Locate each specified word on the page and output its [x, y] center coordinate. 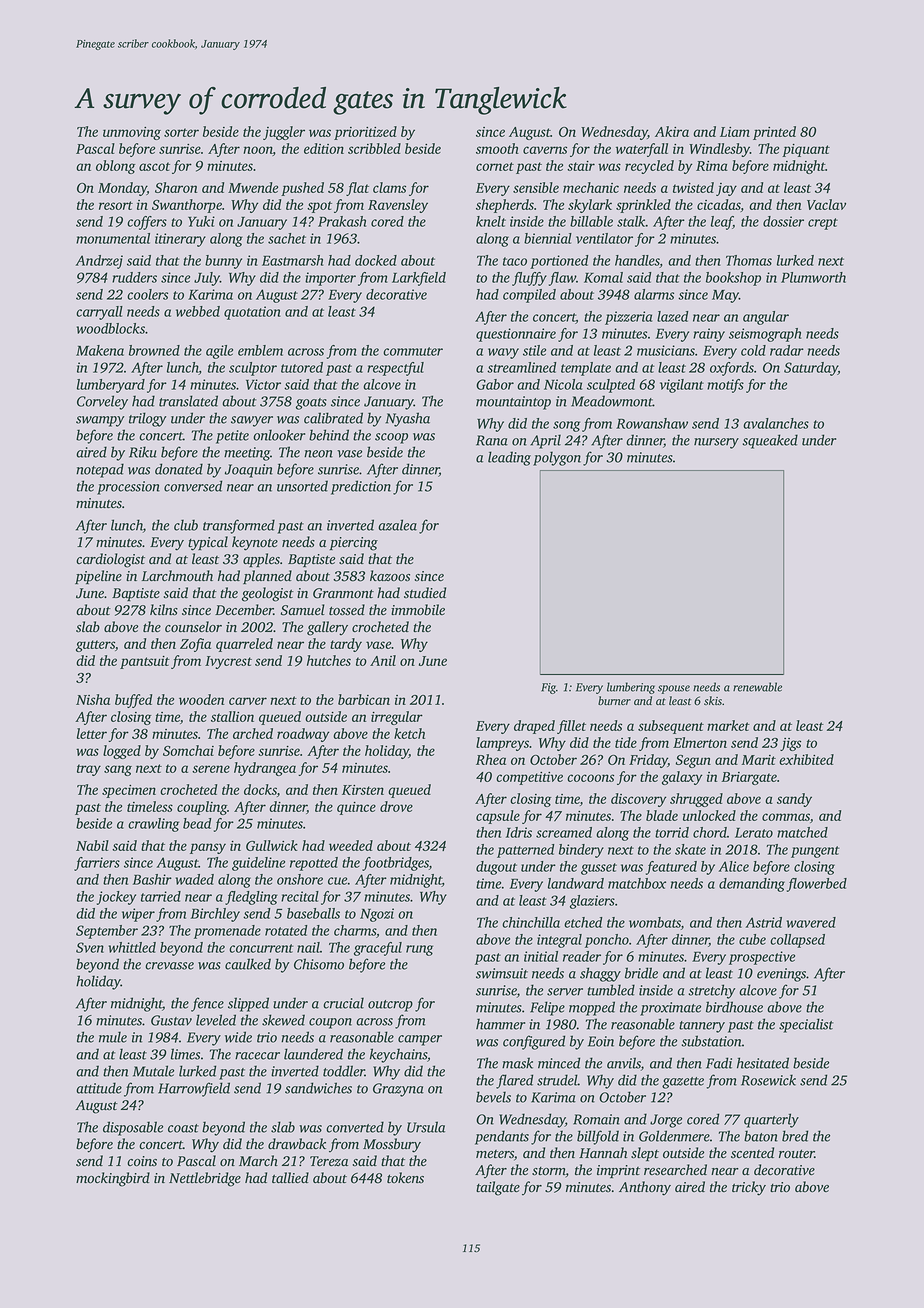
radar [787, 350]
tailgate [498, 1188]
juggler [284, 133]
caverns [545, 150]
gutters [95, 646]
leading [509, 458]
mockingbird [113, 1179]
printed [774, 133]
